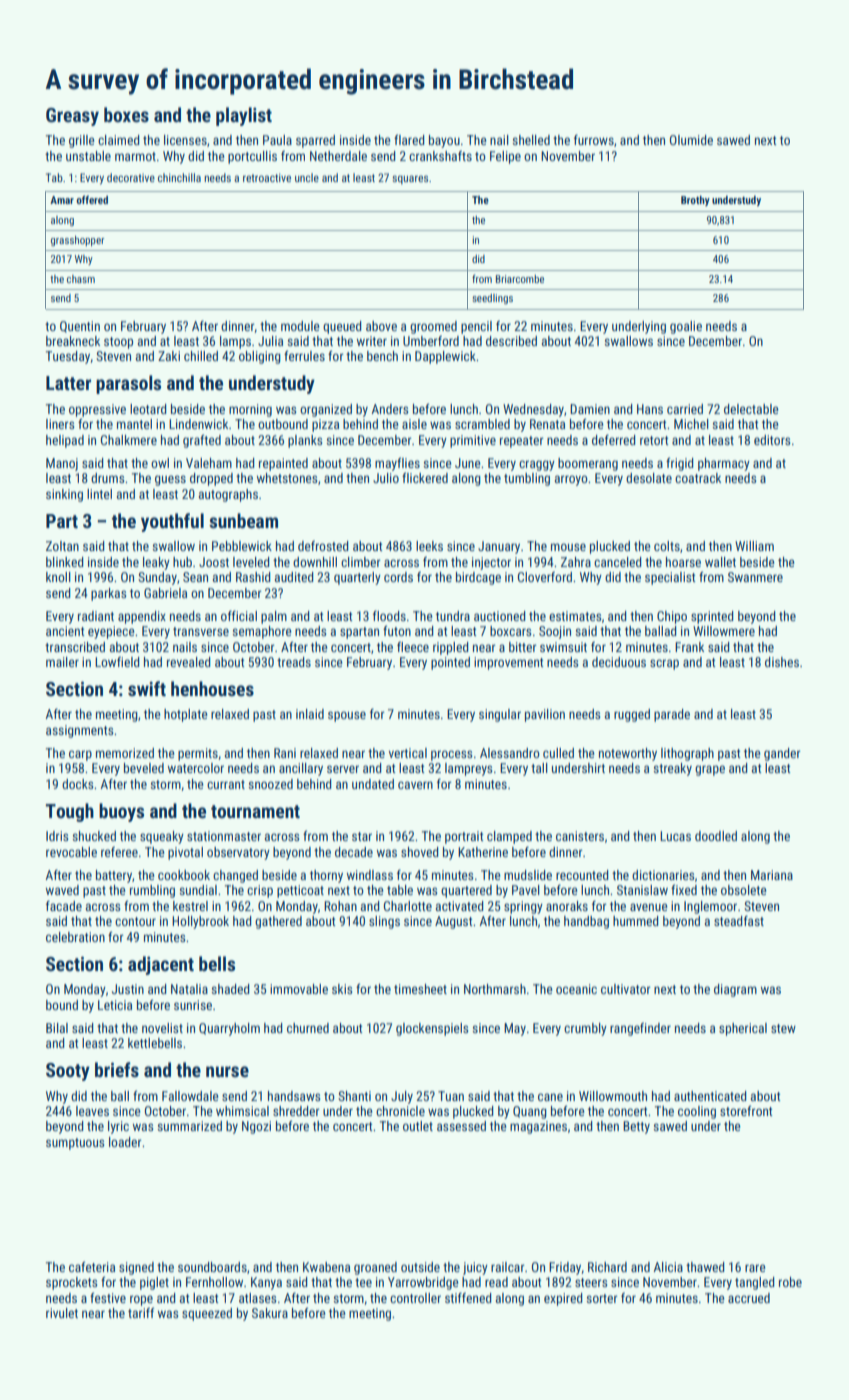 The image size is (849, 1400). Describe the element at coordinates (58, 577) in the page. I see `knoll` at that location.
